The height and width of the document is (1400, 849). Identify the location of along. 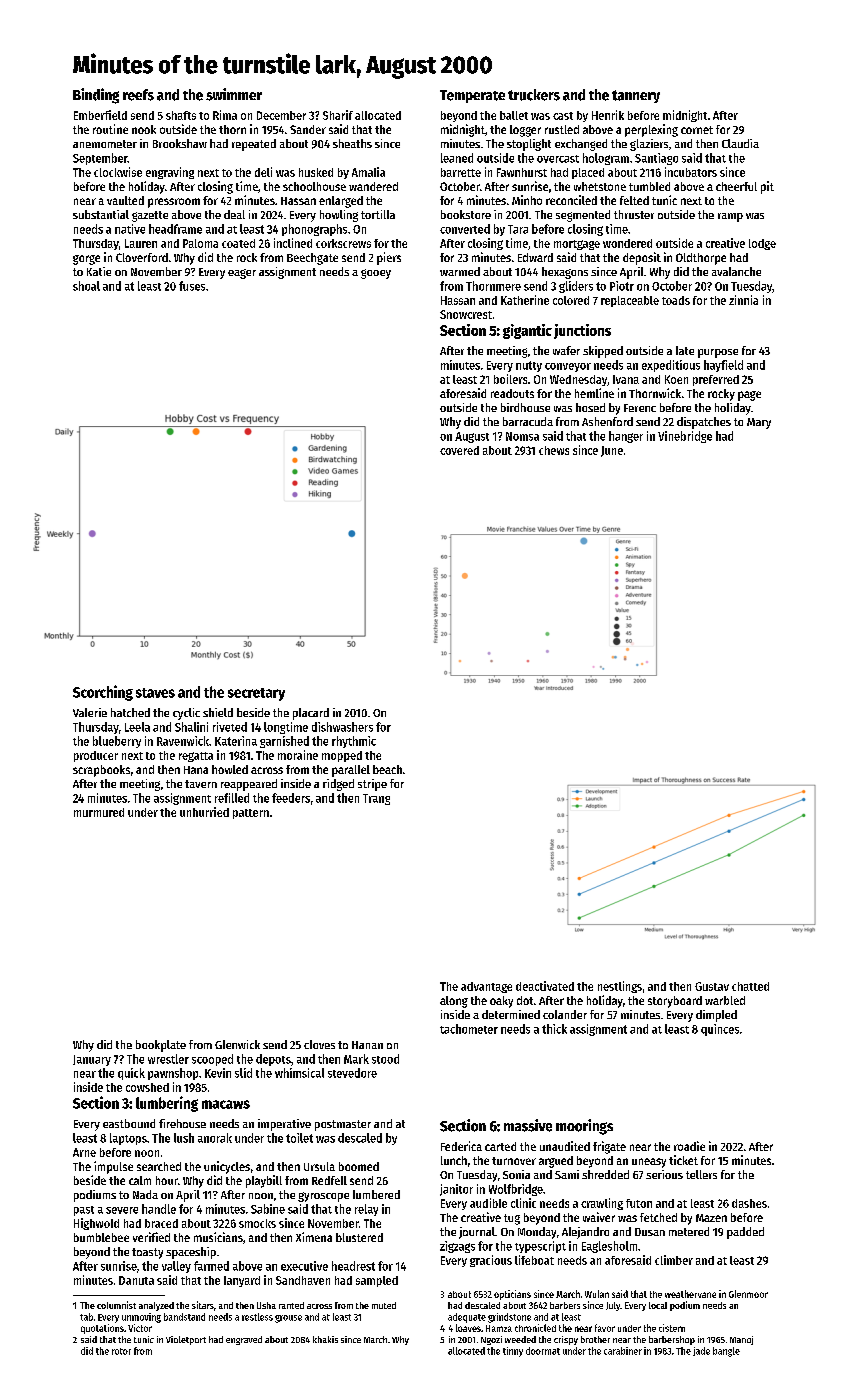
(454, 1002).
